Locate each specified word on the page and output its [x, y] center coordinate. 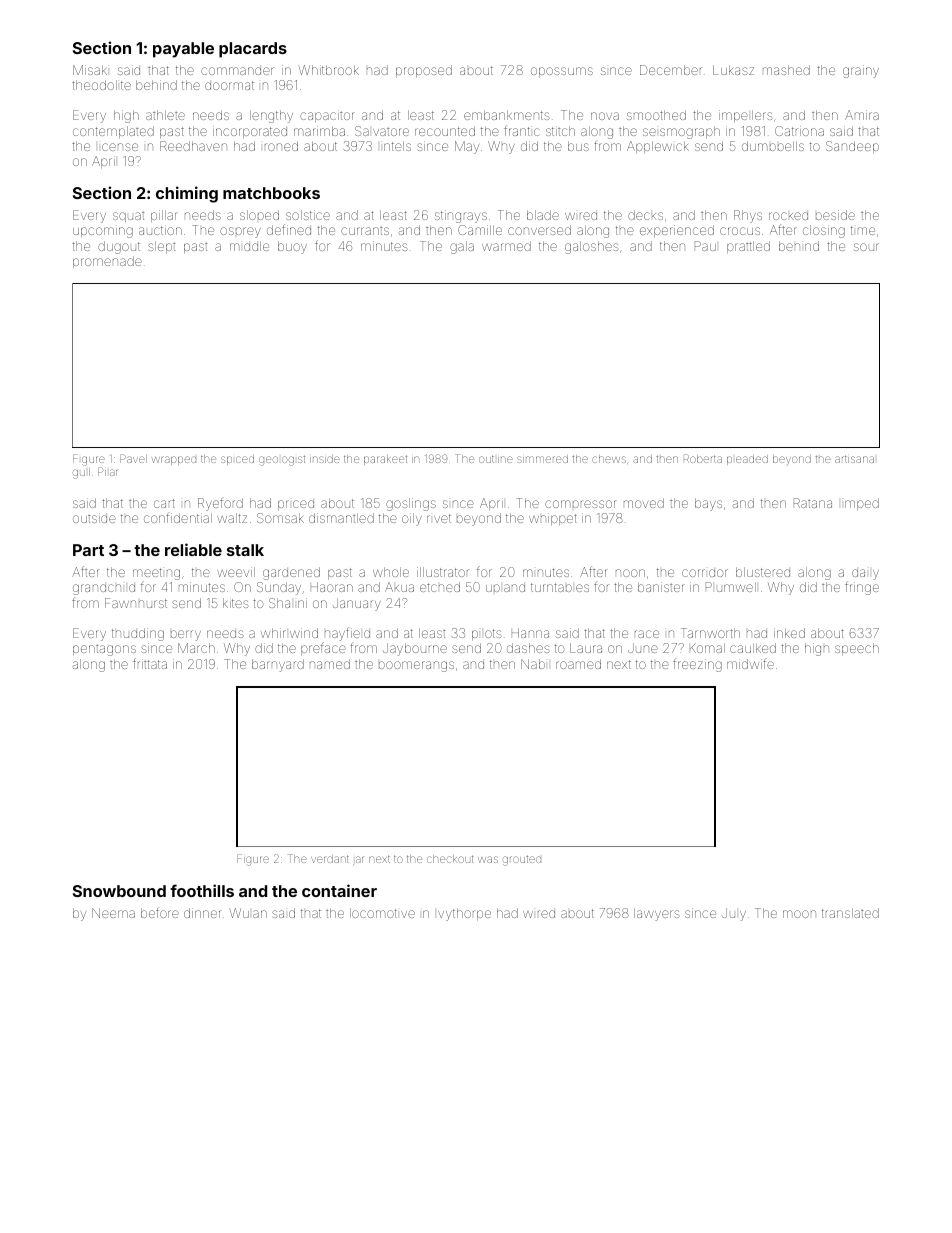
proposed [424, 71]
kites [235, 603]
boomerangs [416, 666]
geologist [282, 461]
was [488, 859]
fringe [862, 588]
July [734, 914]
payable [183, 50]
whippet [553, 519]
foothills [202, 890]
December [671, 70]
